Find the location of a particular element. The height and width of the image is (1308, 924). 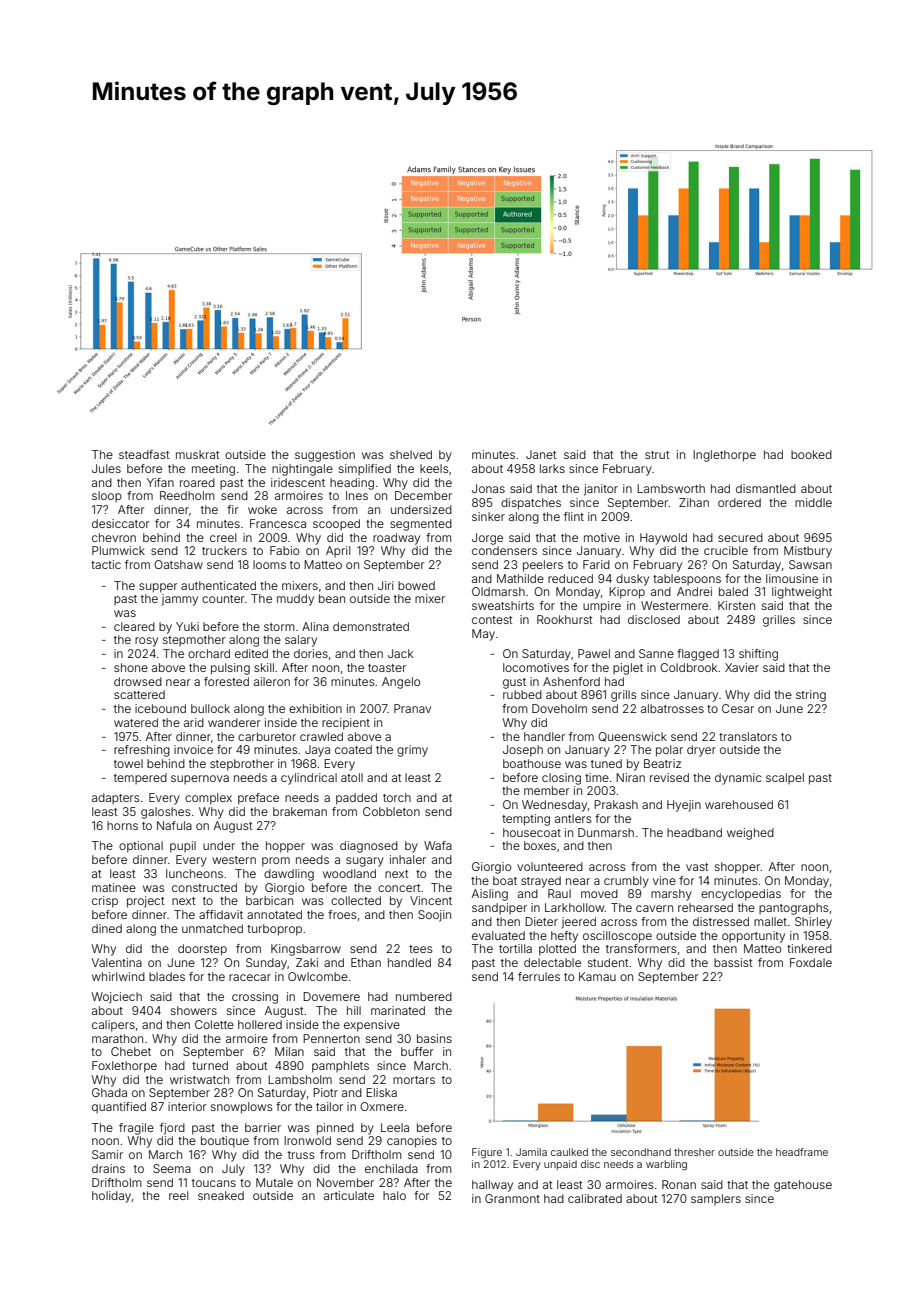

turned is located at coordinates (210, 1065).
